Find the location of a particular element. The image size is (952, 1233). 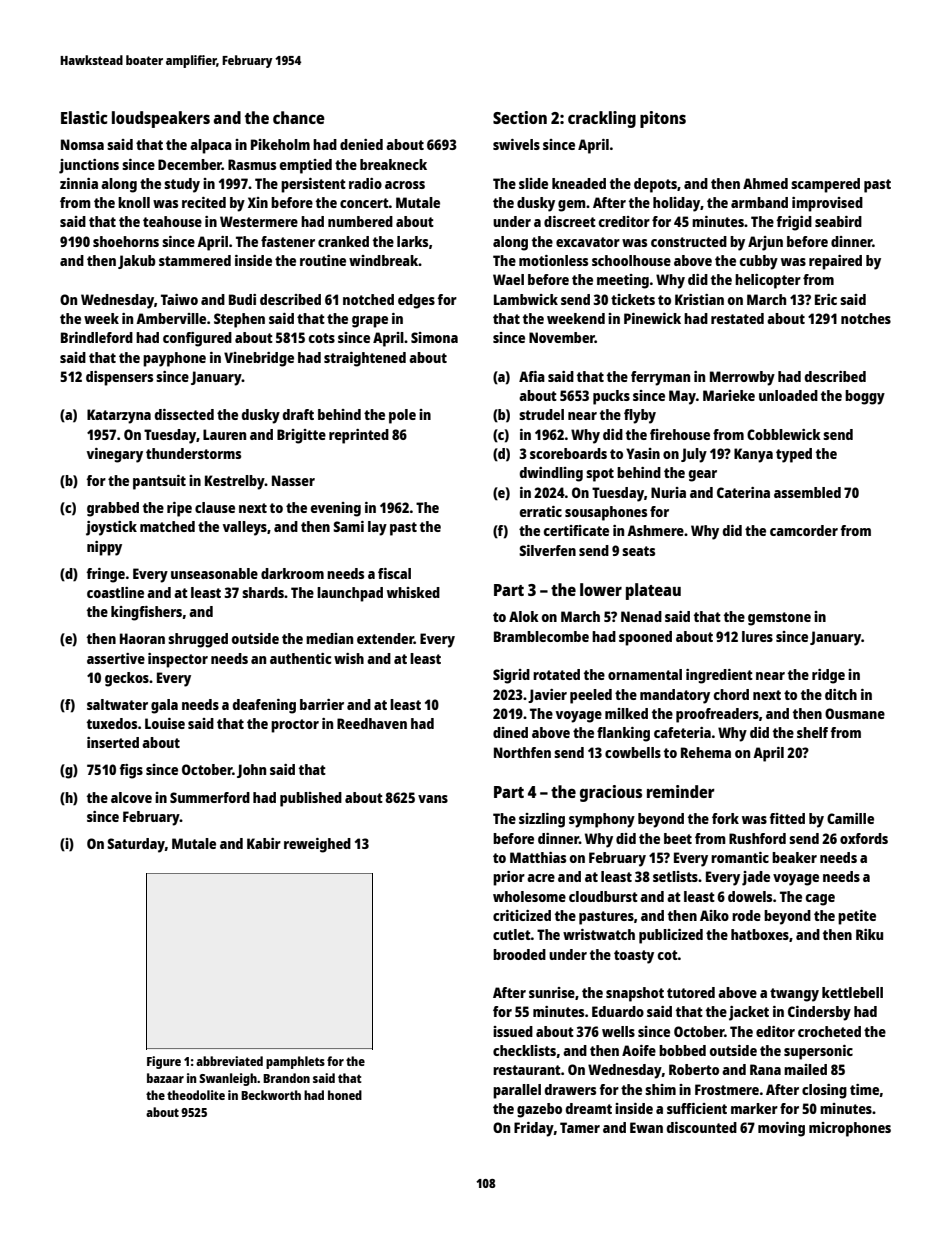

repaired is located at coordinates (835, 262).
